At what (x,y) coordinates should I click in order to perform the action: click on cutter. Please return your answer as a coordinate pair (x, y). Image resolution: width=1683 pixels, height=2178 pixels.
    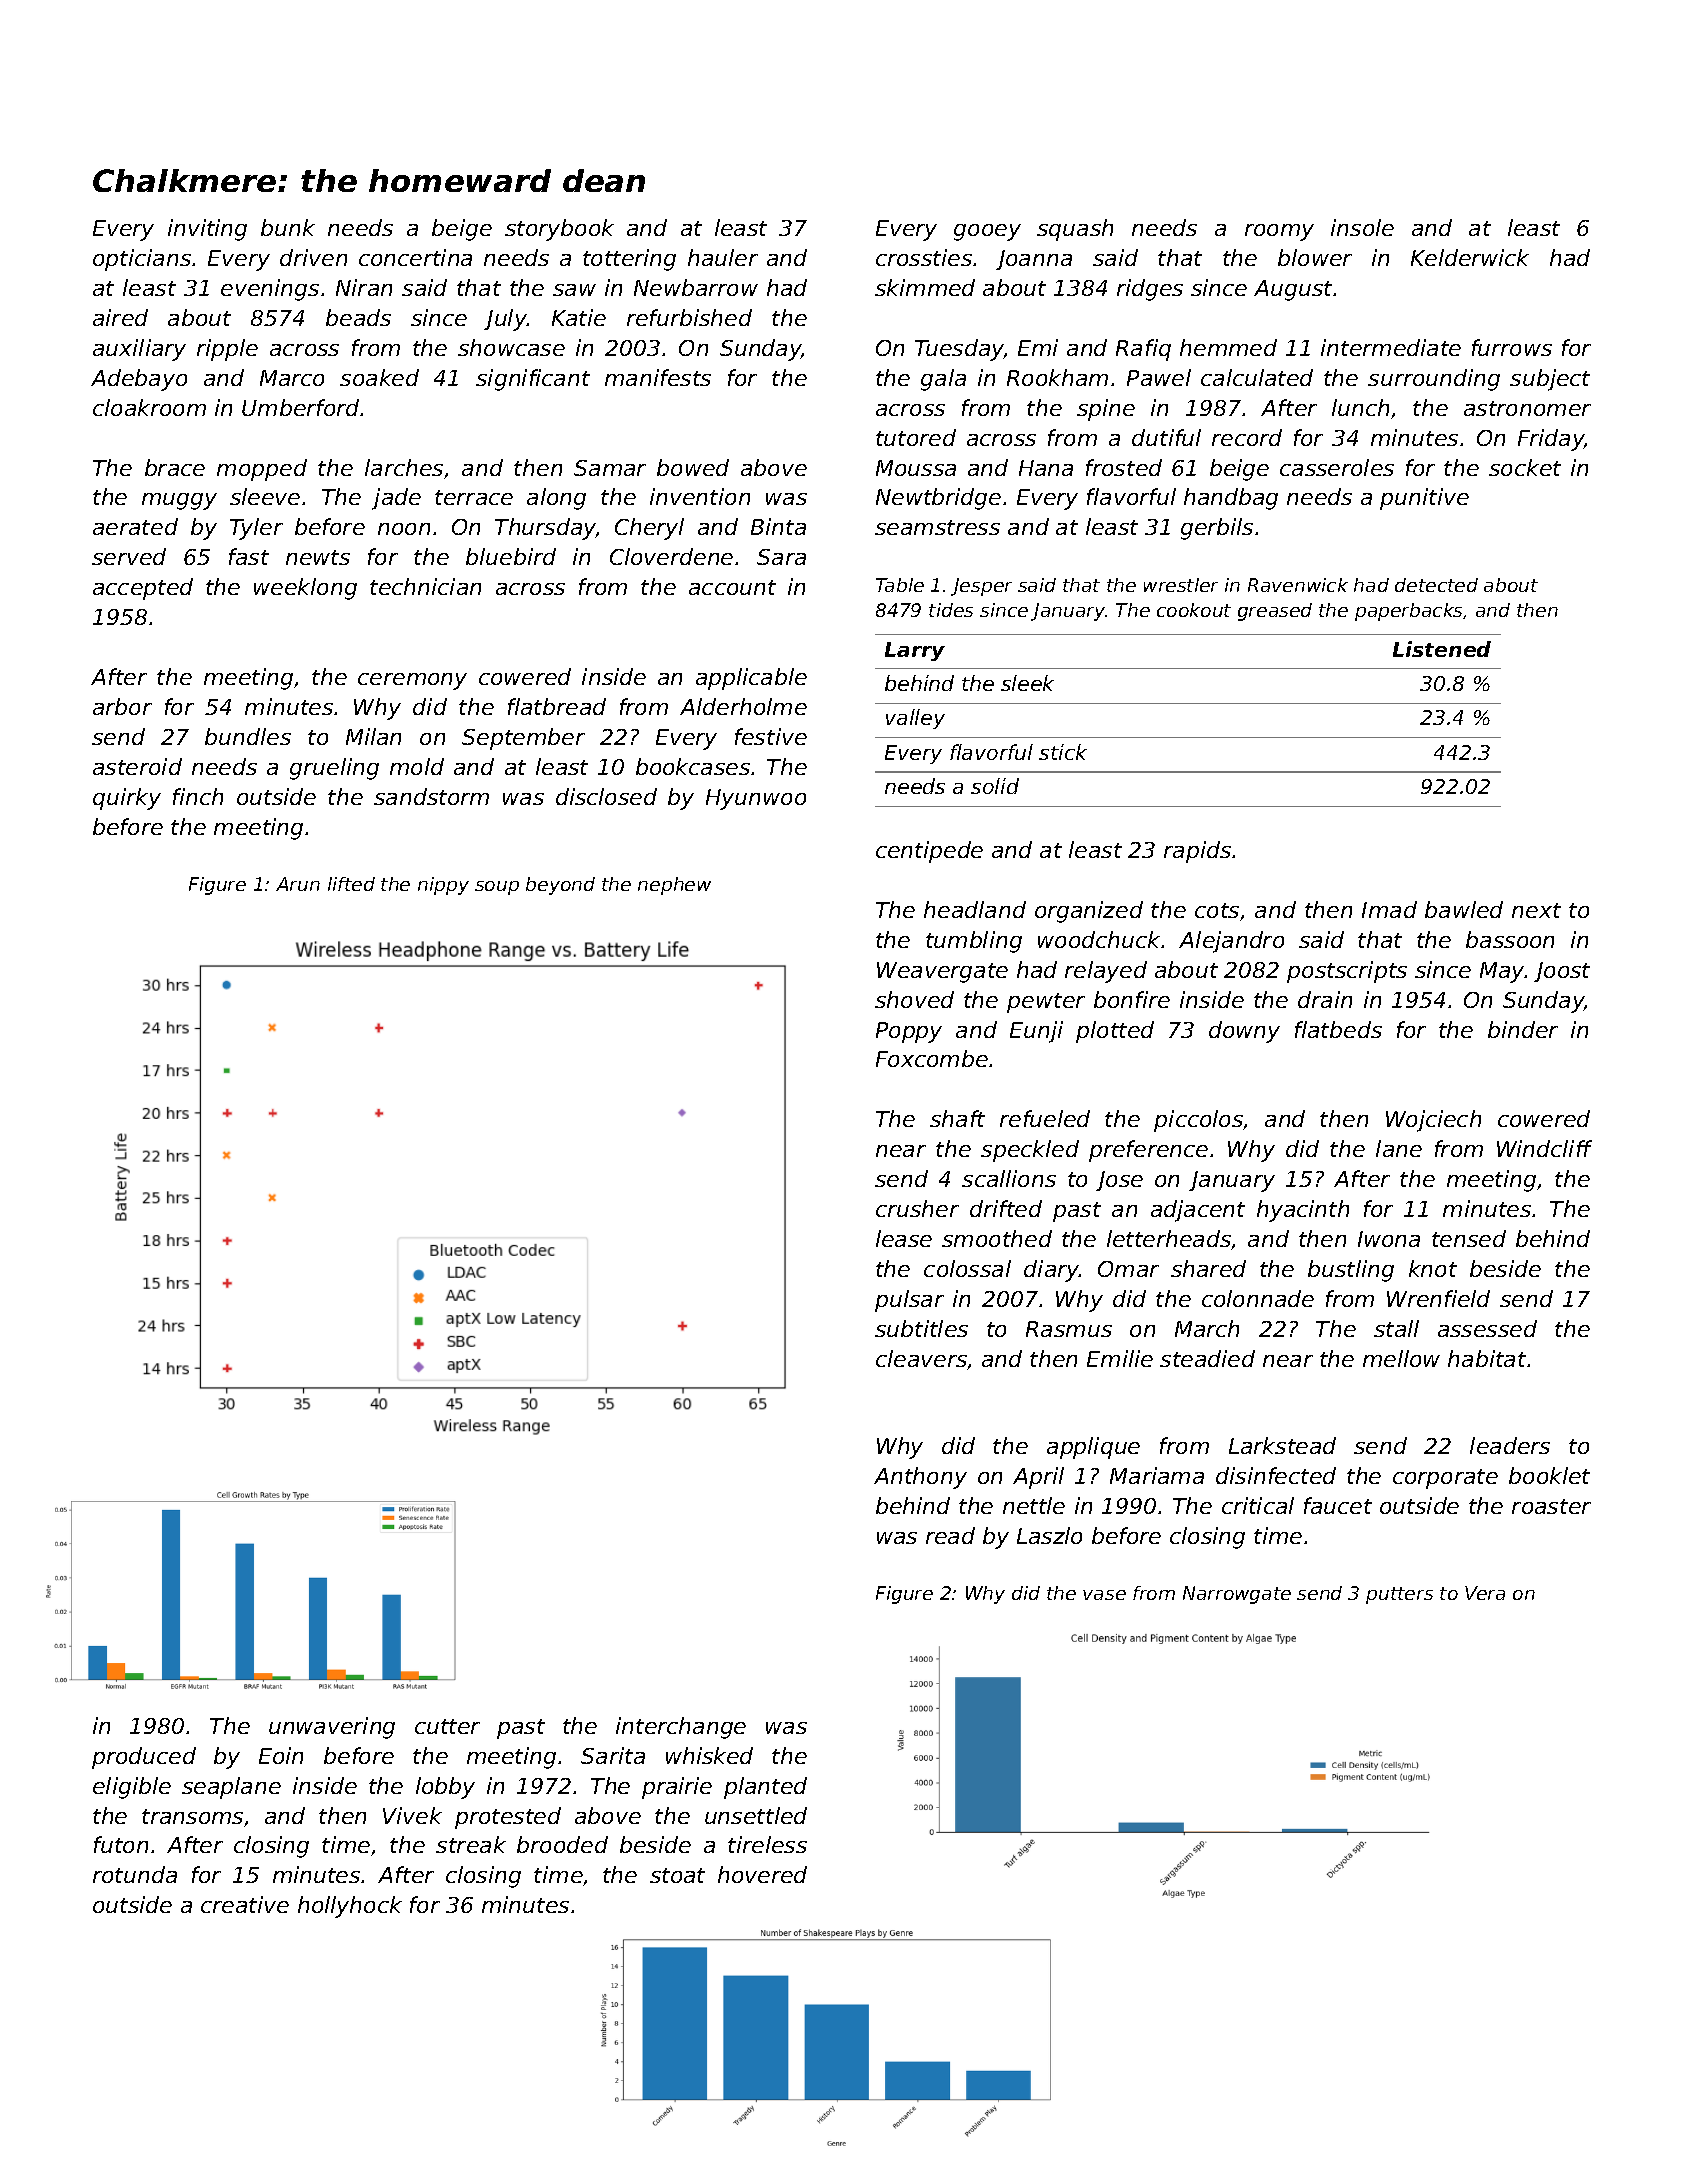
    Looking at the image, I should click on (447, 1726).
